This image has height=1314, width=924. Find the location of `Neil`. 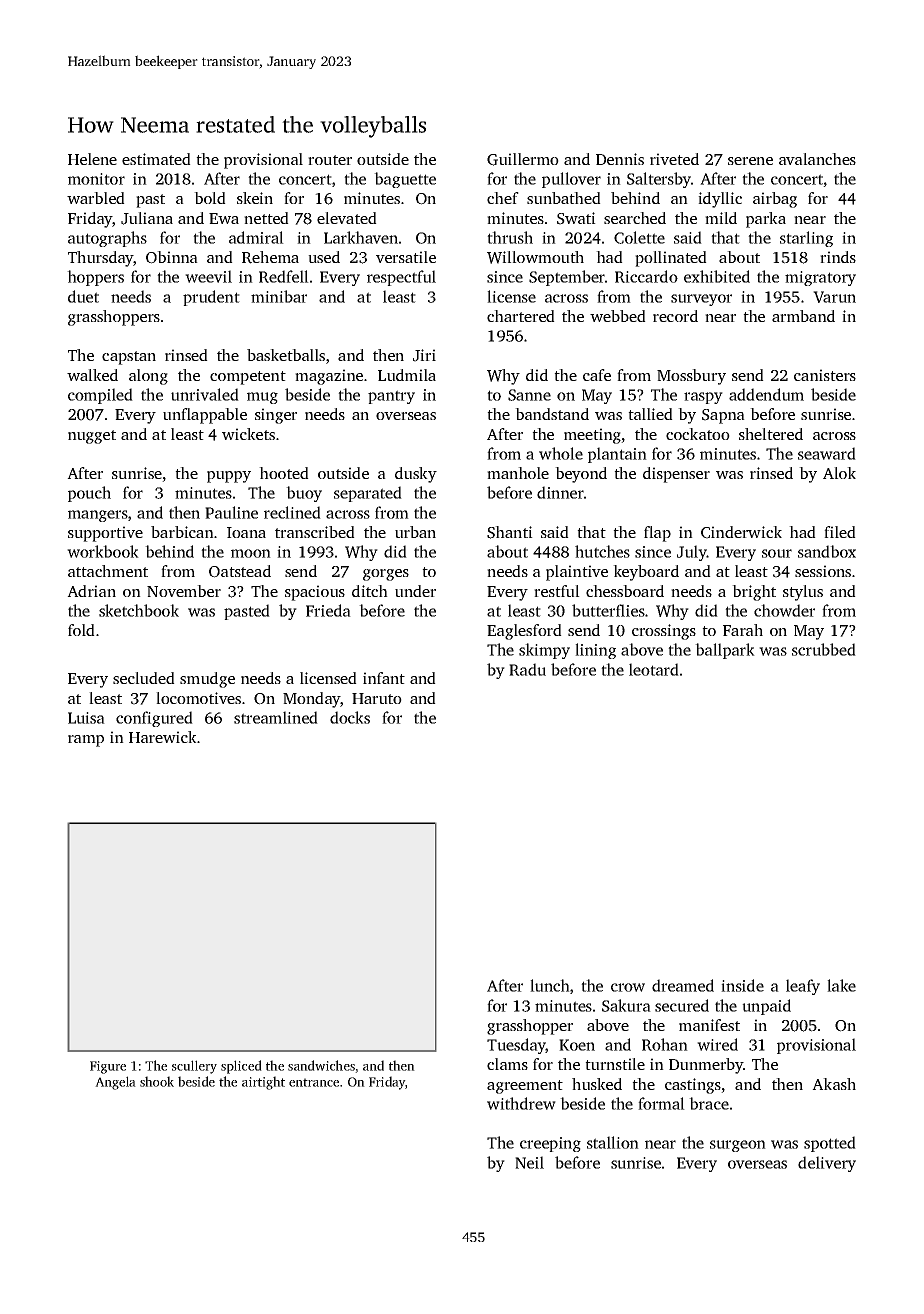

Neil is located at coordinates (529, 1162).
